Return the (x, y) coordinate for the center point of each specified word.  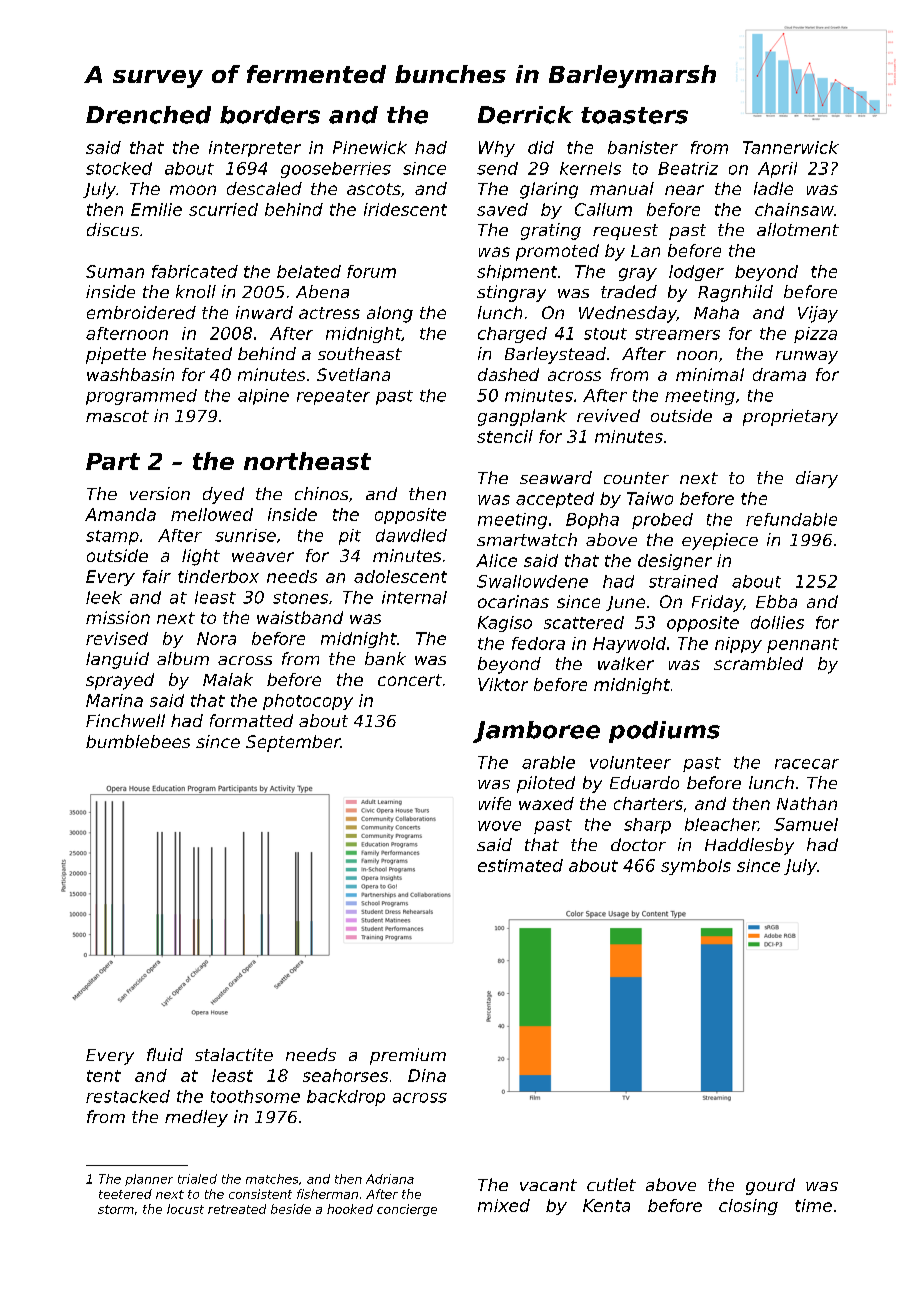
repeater (333, 397)
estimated (520, 865)
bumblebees (138, 741)
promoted (557, 252)
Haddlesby (749, 846)
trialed (197, 1179)
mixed (504, 1205)
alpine (263, 397)
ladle (773, 188)
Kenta (606, 1205)
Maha (716, 312)
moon (193, 190)
